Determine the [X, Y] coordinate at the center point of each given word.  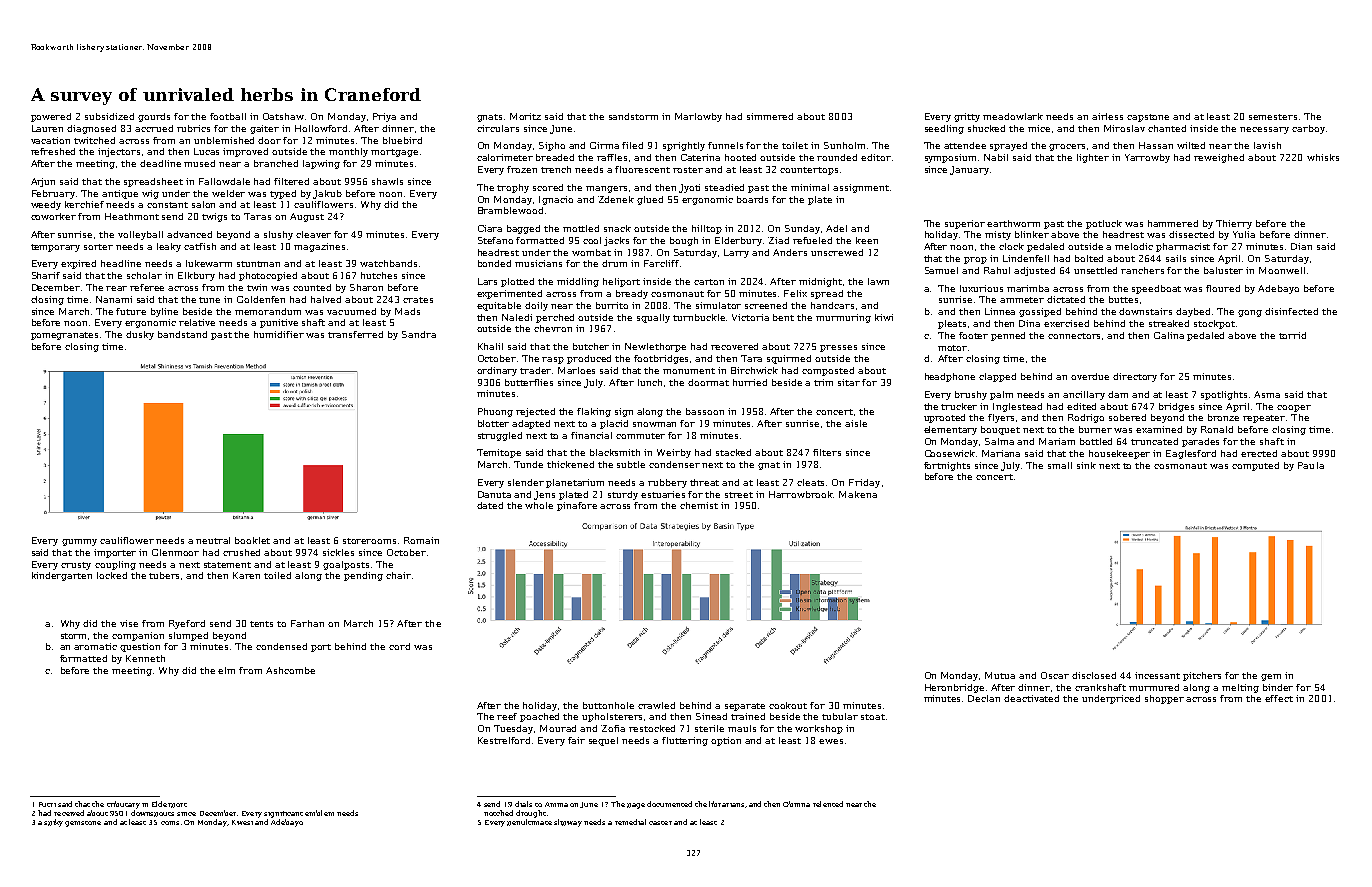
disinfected [1291, 311]
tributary [123, 805]
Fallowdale [224, 181]
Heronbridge [954, 688]
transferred [355, 334]
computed [1255, 466]
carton [709, 282]
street [739, 495]
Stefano [495, 240]
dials [523, 804]
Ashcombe [290, 670]
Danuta [494, 494]
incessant [1157, 675]
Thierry [1234, 224]
